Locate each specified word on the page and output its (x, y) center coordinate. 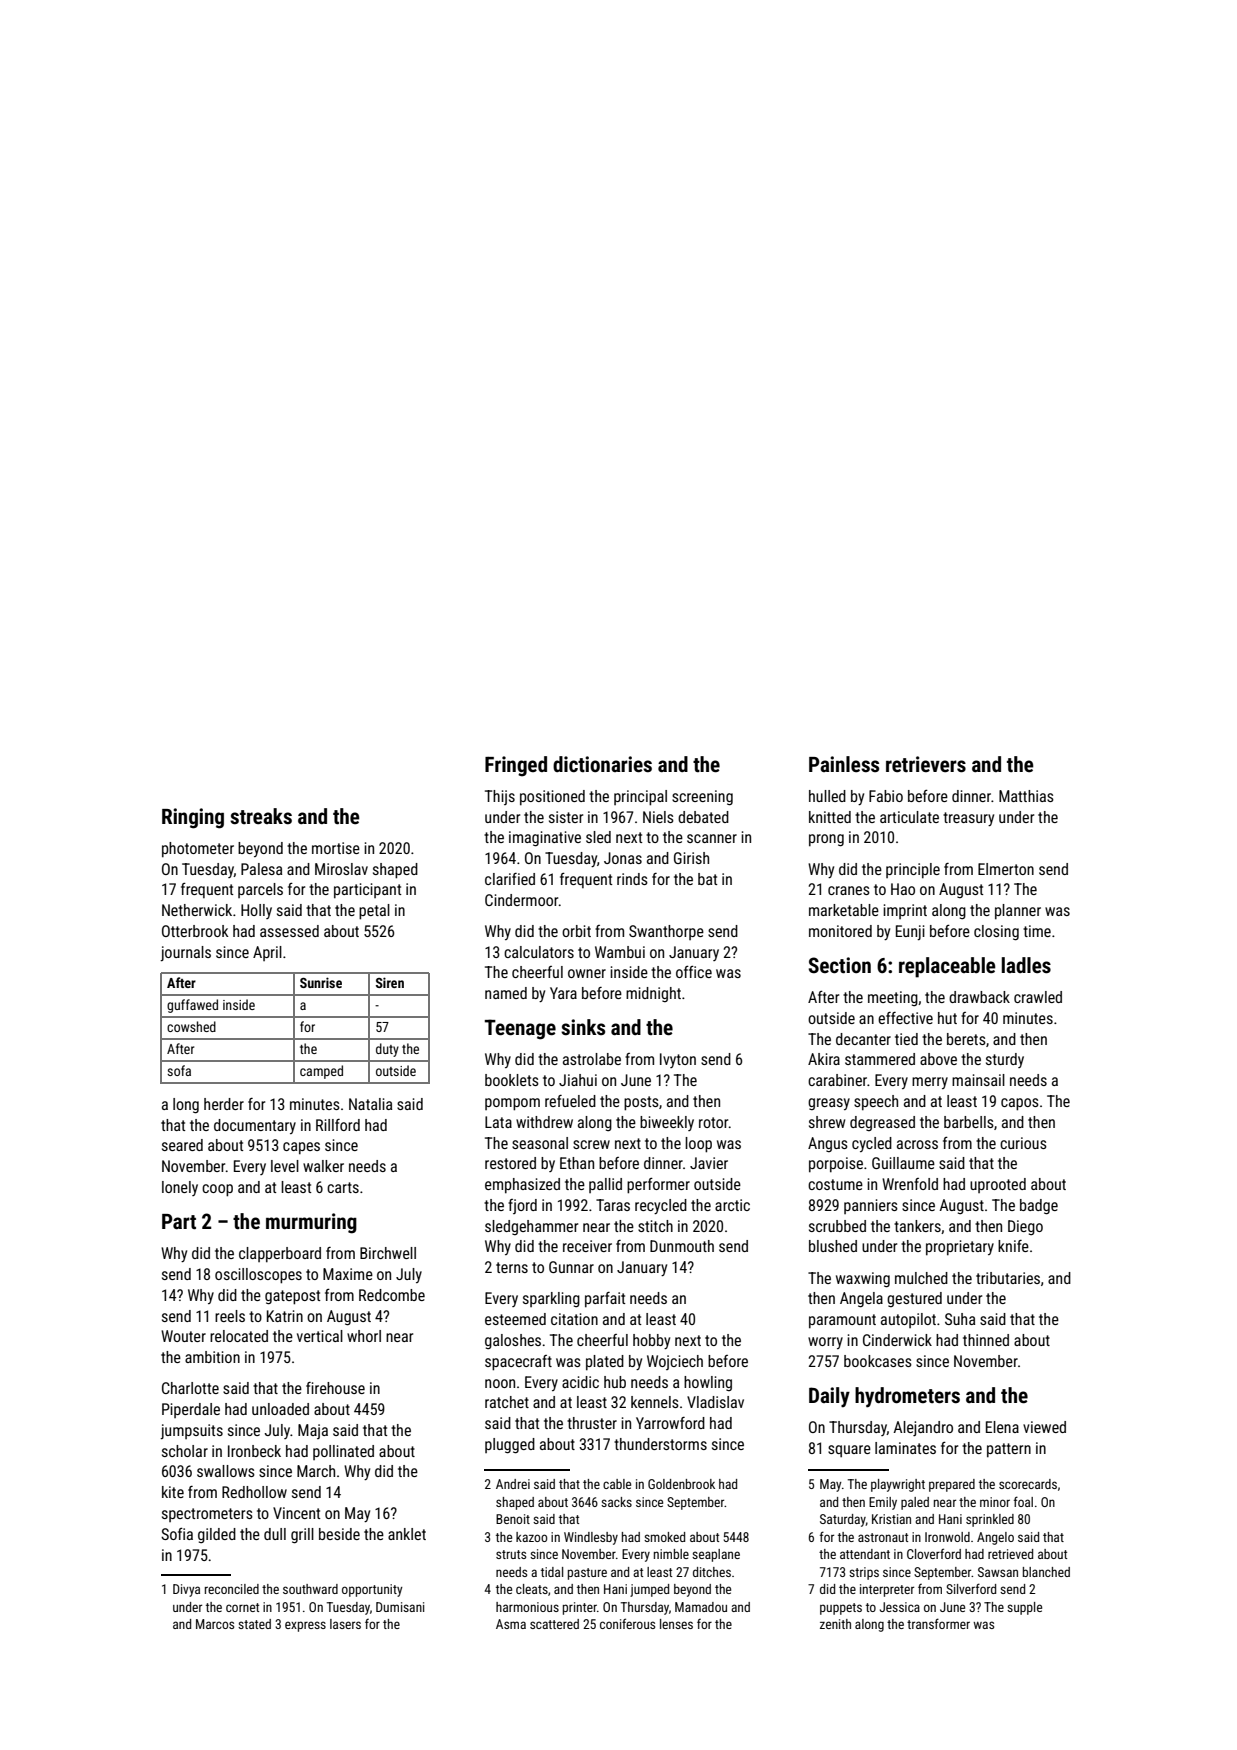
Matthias (1026, 796)
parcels (260, 890)
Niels (658, 817)
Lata (498, 1122)
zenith (835, 1624)
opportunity (372, 1590)
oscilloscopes (258, 1276)
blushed (833, 1246)
